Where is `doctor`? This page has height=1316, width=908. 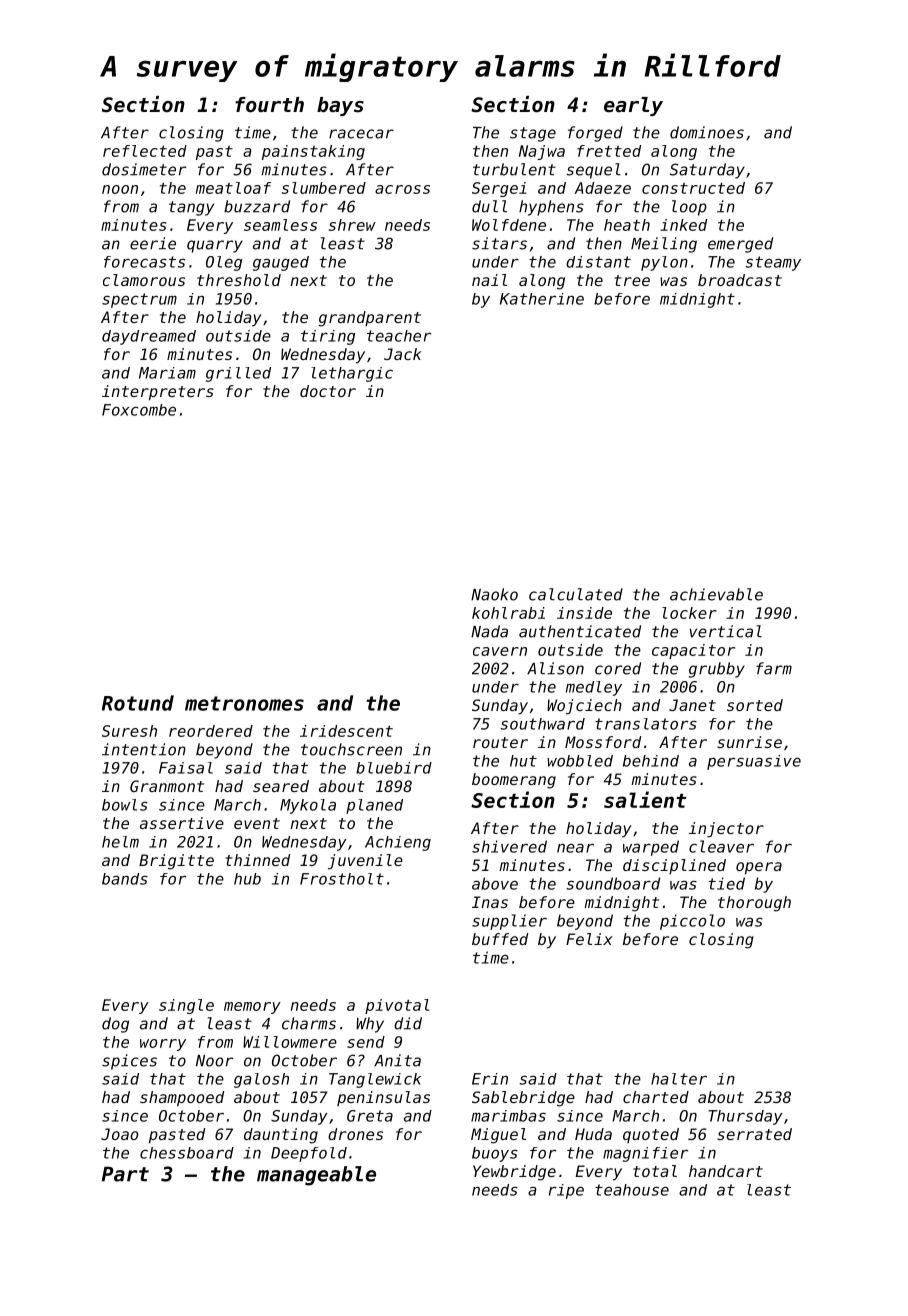
doctor is located at coordinates (328, 391).
